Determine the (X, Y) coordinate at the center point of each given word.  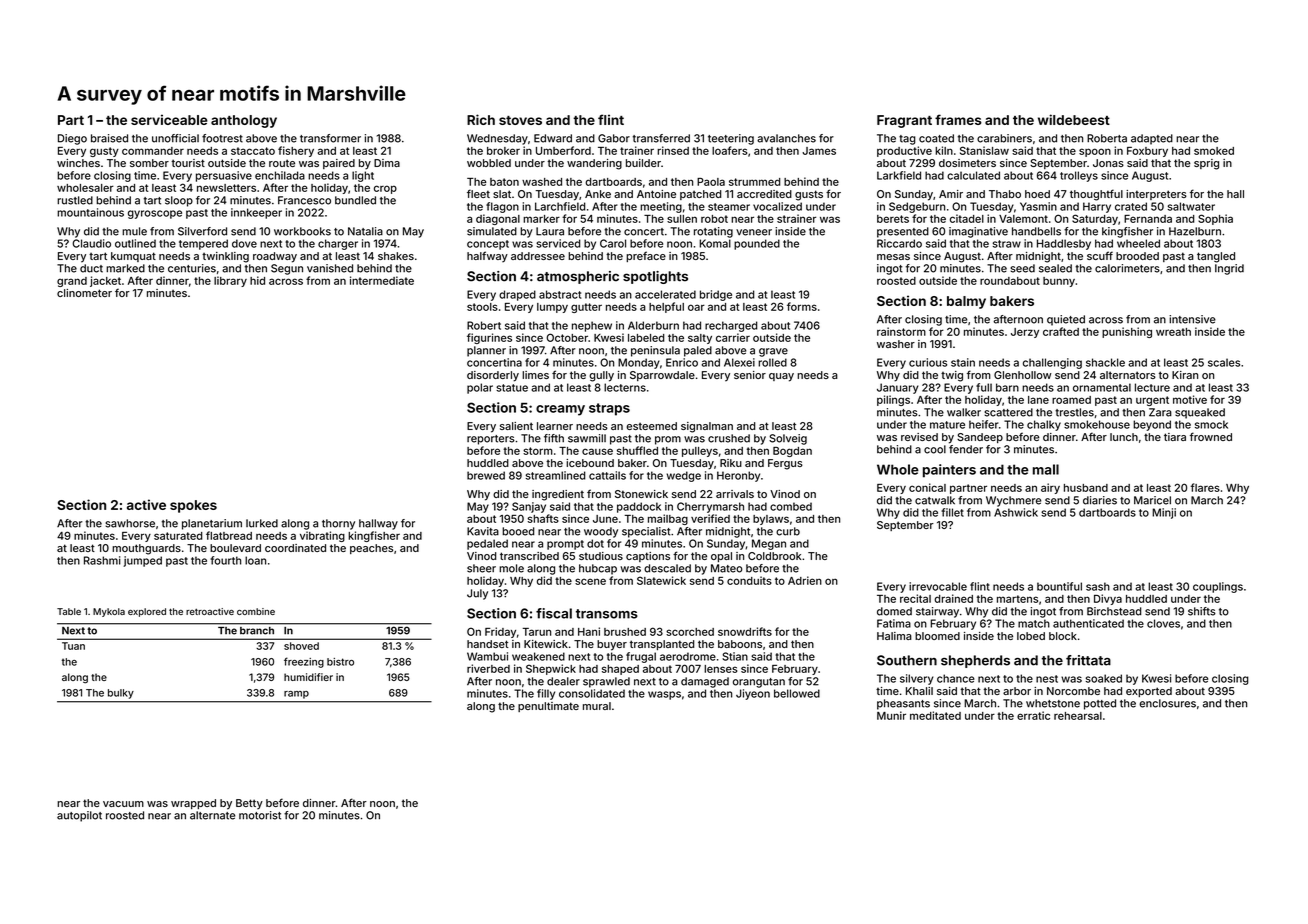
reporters (491, 440)
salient (516, 426)
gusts (809, 195)
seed (1022, 268)
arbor (1017, 691)
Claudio (91, 243)
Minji (1164, 513)
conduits (749, 580)
